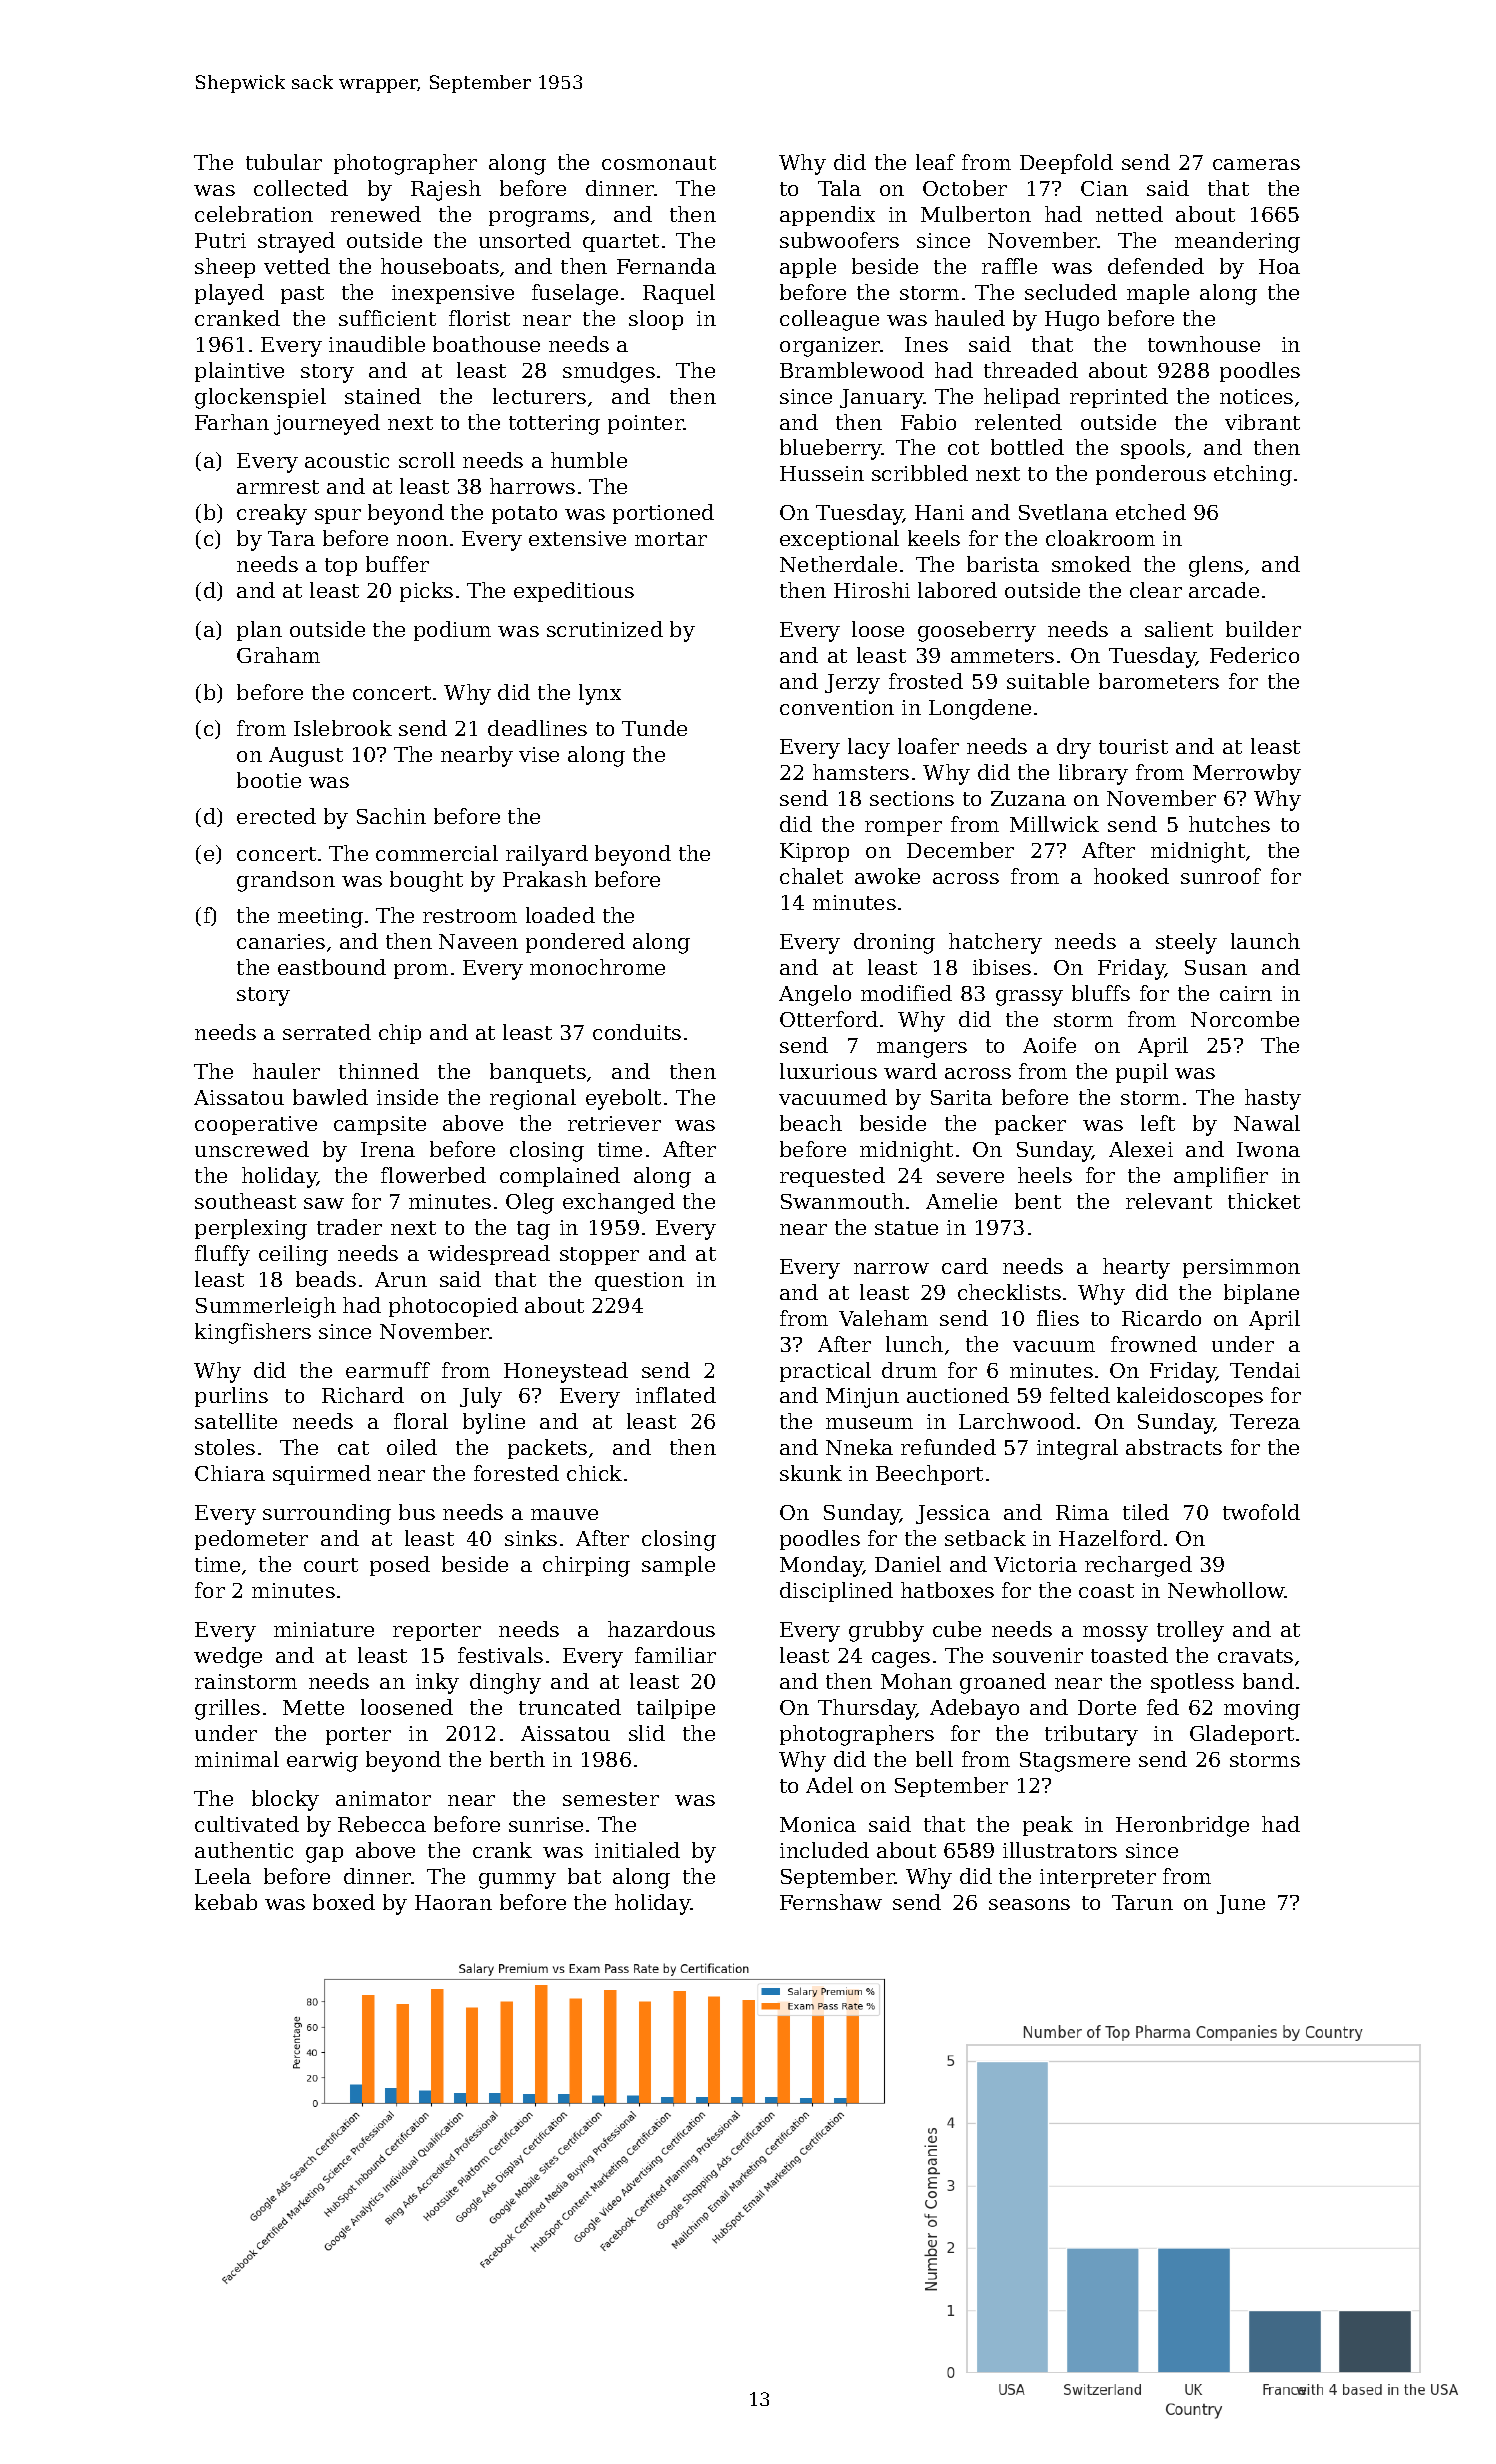 The width and height of the page is (1496, 2464). What do you see at coordinates (269, 780) in the page?
I see `bootie` at bounding box center [269, 780].
